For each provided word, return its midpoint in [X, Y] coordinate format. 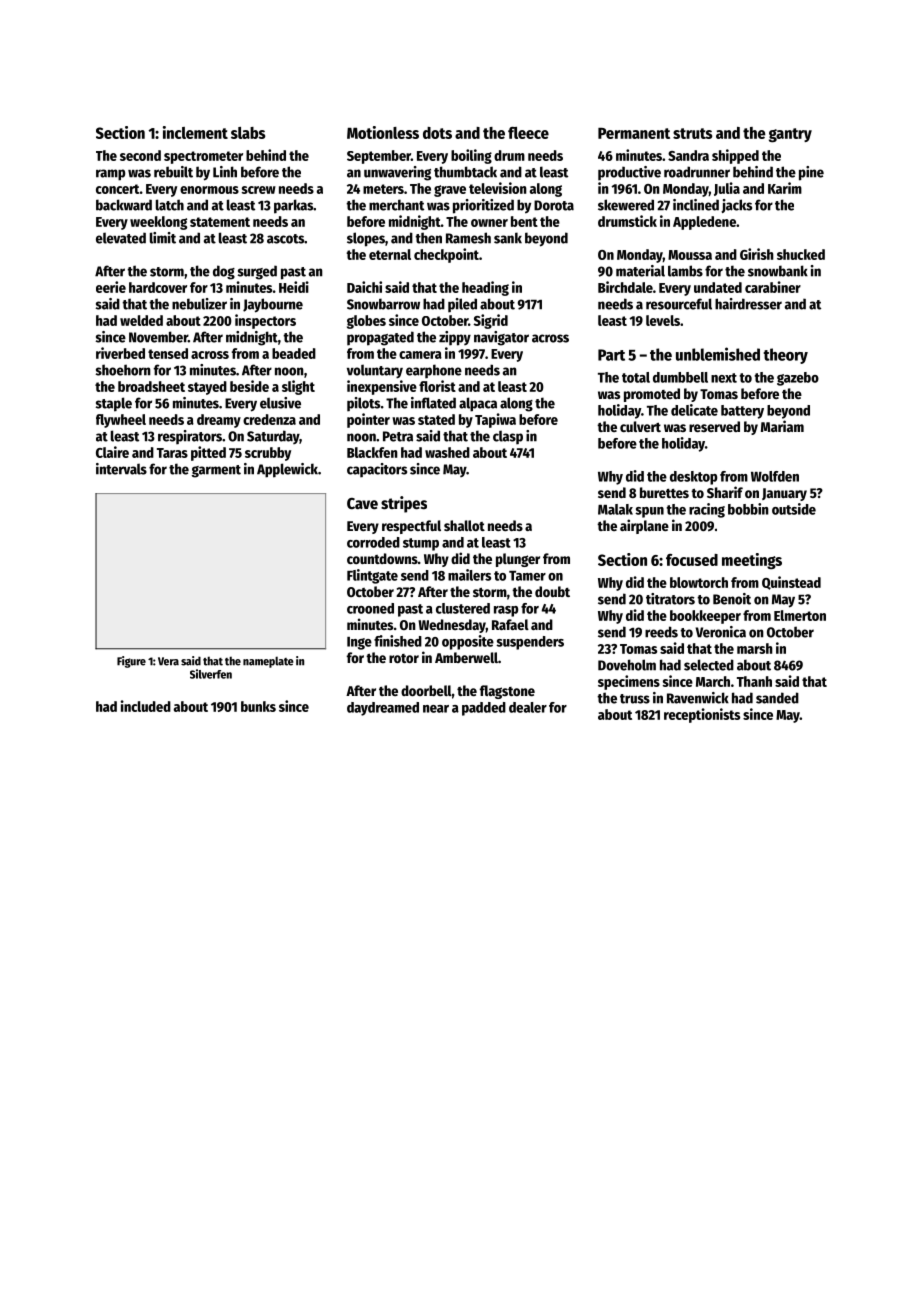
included [146, 706]
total [636, 377]
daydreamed [383, 709]
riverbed [120, 353]
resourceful [679, 304]
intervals [121, 469]
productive [629, 173]
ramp [110, 175]
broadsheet [151, 386]
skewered [626, 205]
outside [794, 509]
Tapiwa [495, 420]
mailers [469, 575]
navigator [501, 338]
